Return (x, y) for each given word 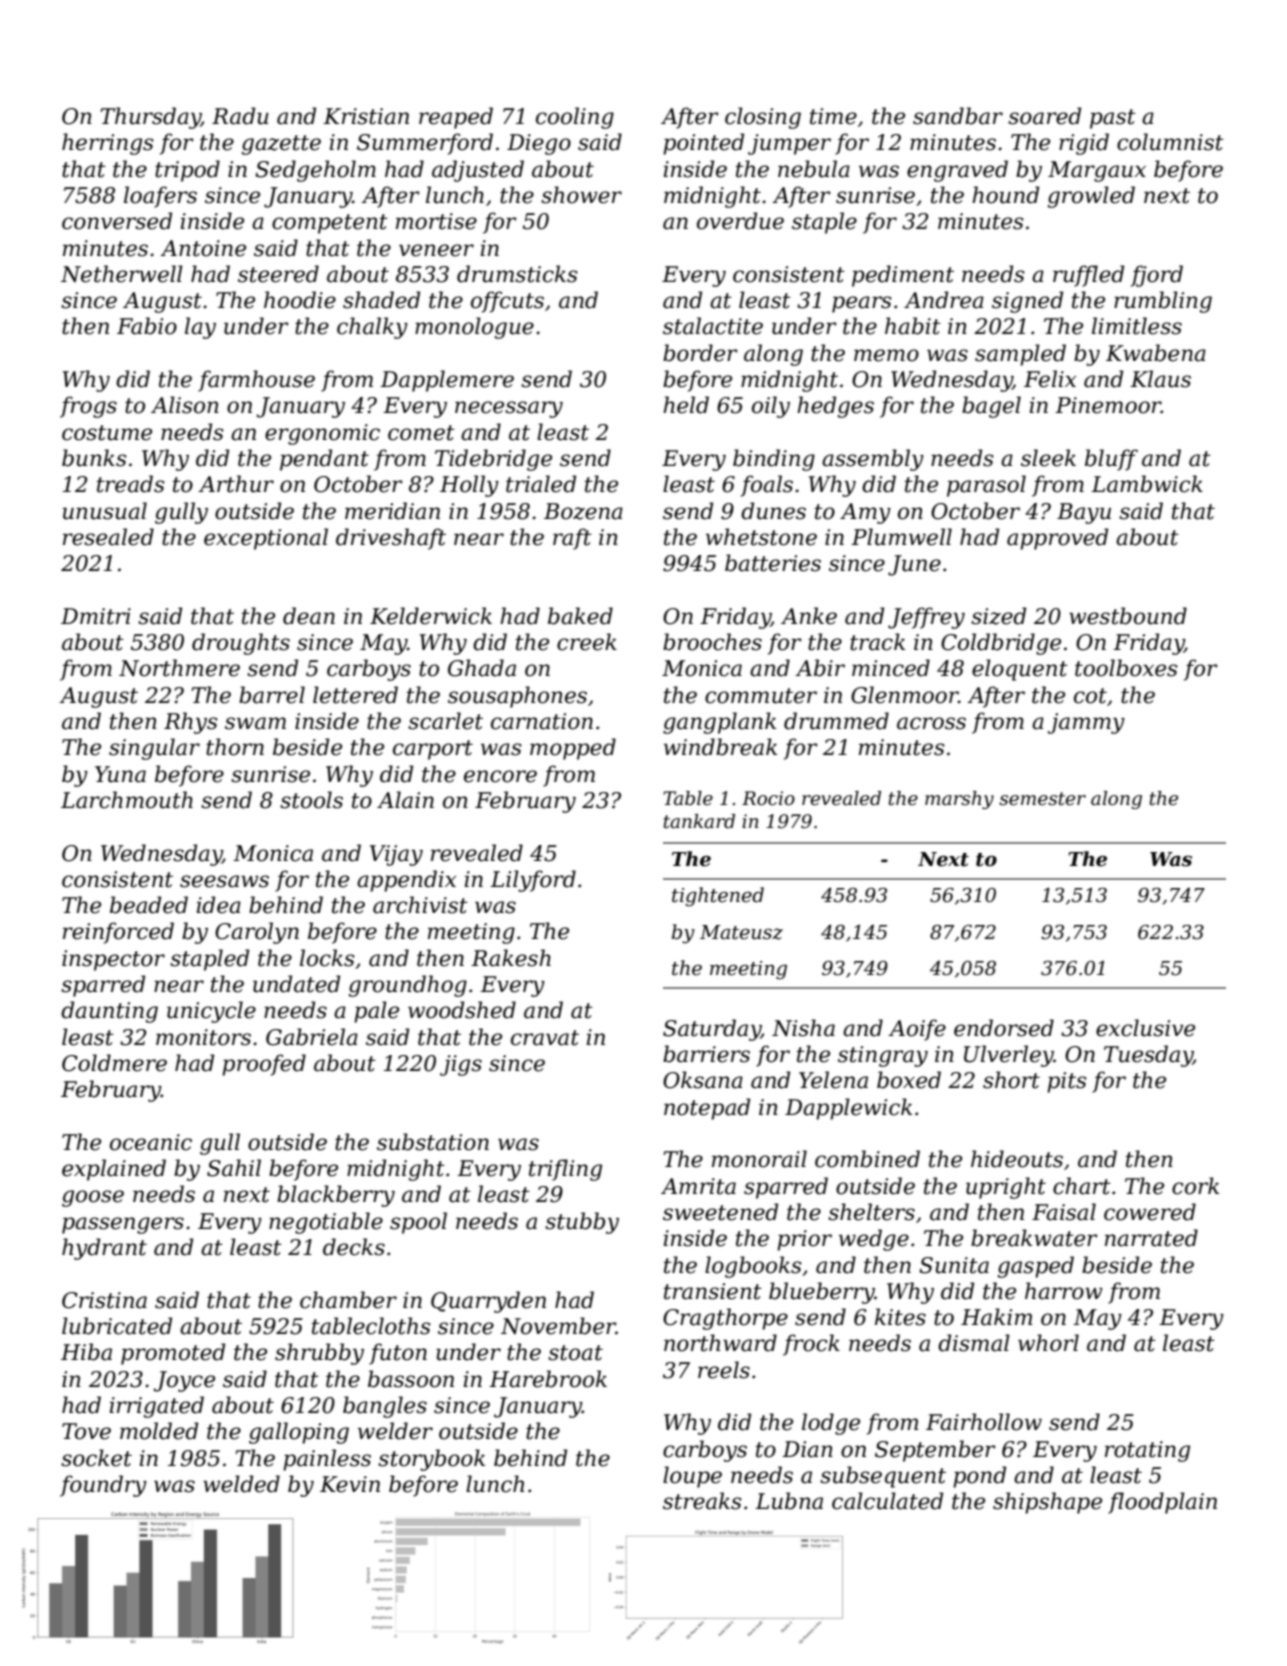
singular (154, 749)
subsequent (883, 1477)
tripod (187, 171)
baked (580, 616)
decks (354, 1247)
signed (1027, 302)
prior (804, 1240)
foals (767, 486)
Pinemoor (1108, 405)
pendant (324, 460)
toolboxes (1126, 668)
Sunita (954, 1265)
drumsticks (517, 274)
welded (241, 1484)
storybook (431, 1460)
